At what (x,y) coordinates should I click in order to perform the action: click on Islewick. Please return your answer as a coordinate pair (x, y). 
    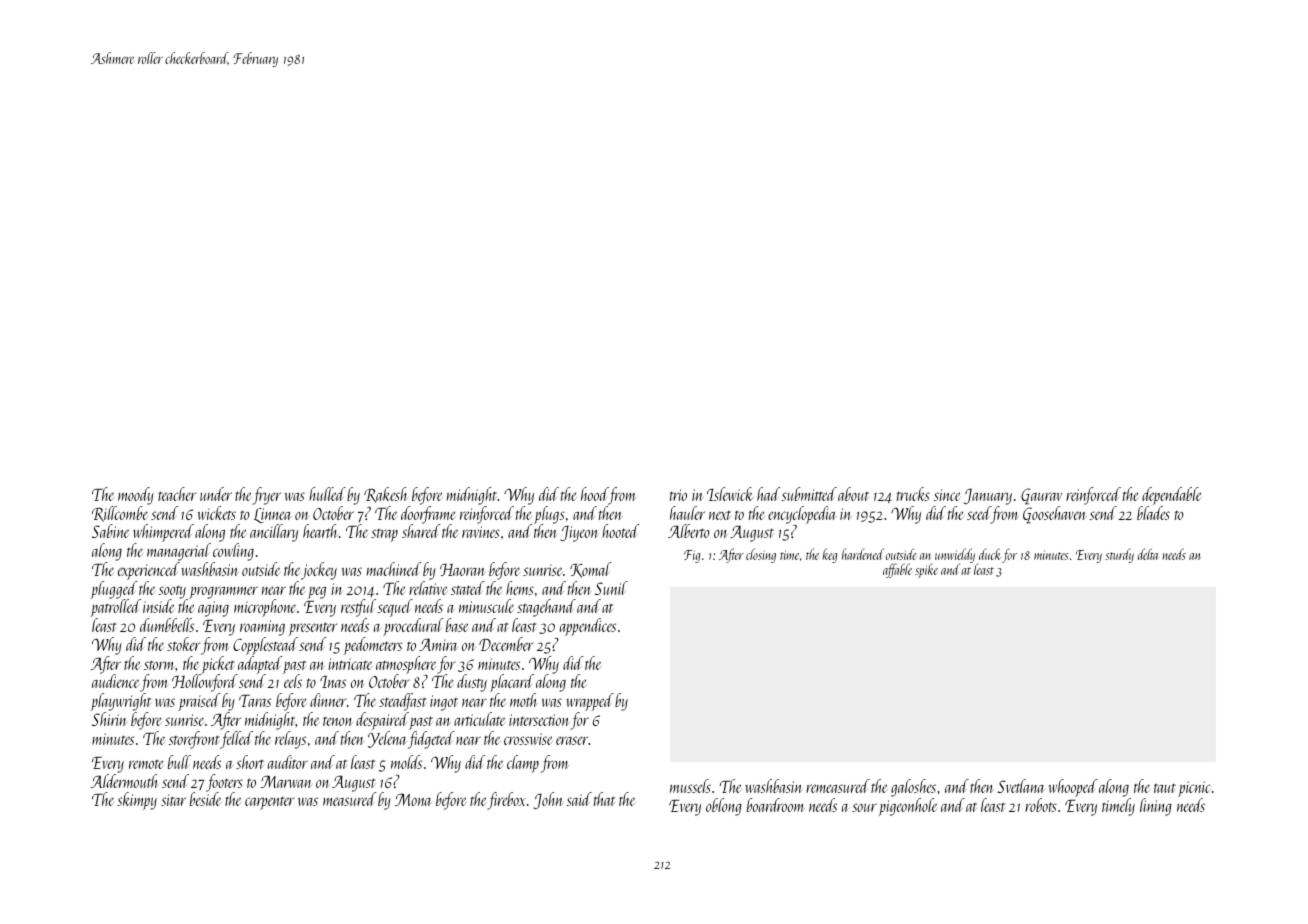
    Looking at the image, I should click on (730, 494).
